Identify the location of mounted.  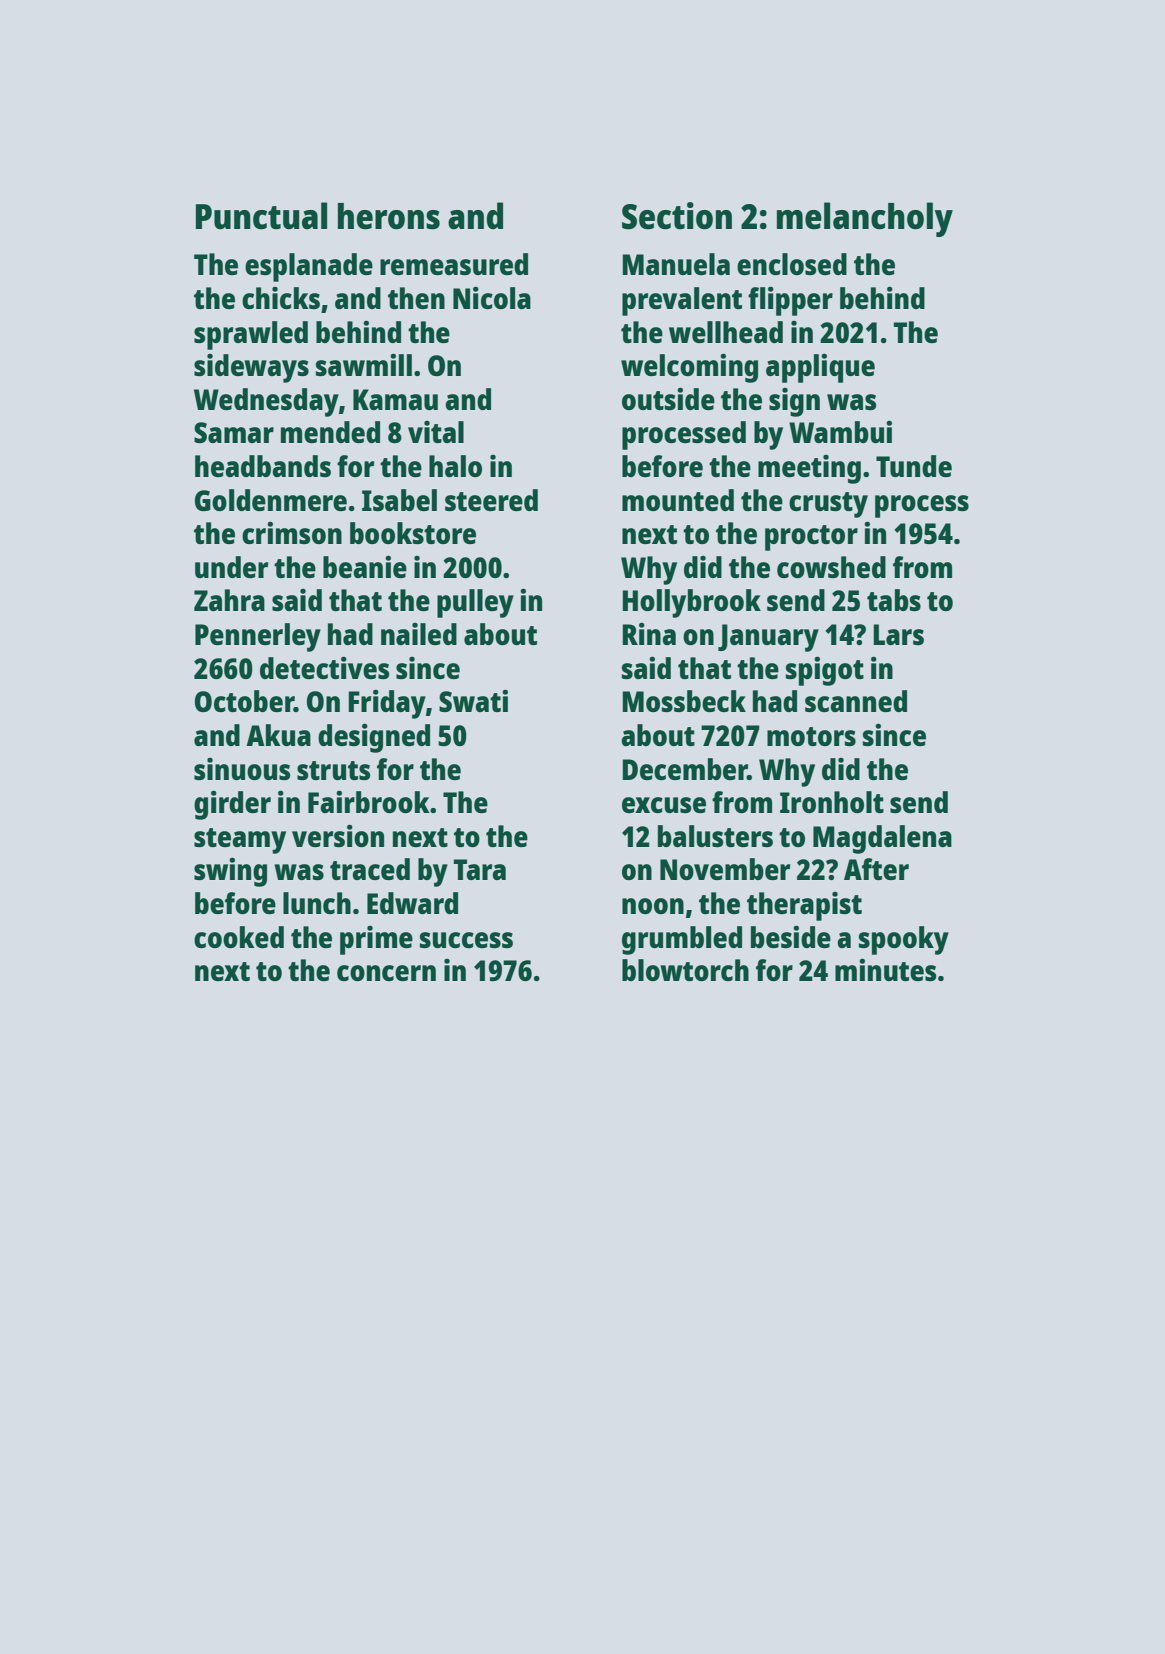
(678, 500).
